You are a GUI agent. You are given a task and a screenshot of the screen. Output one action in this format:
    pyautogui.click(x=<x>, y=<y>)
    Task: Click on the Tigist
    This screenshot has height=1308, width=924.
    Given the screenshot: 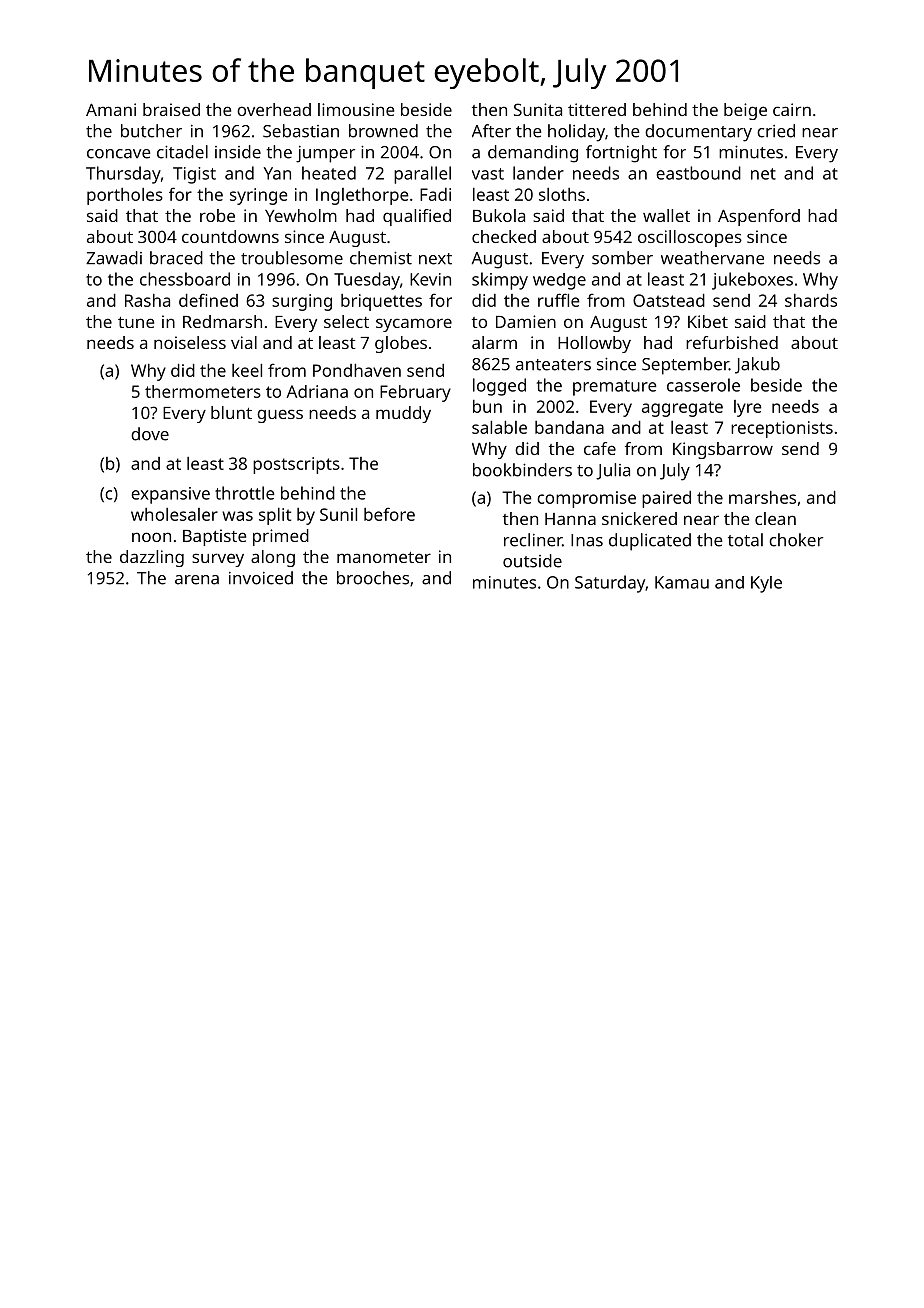 What is the action you would take?
    pyautogui.click(x=194, y=175)
